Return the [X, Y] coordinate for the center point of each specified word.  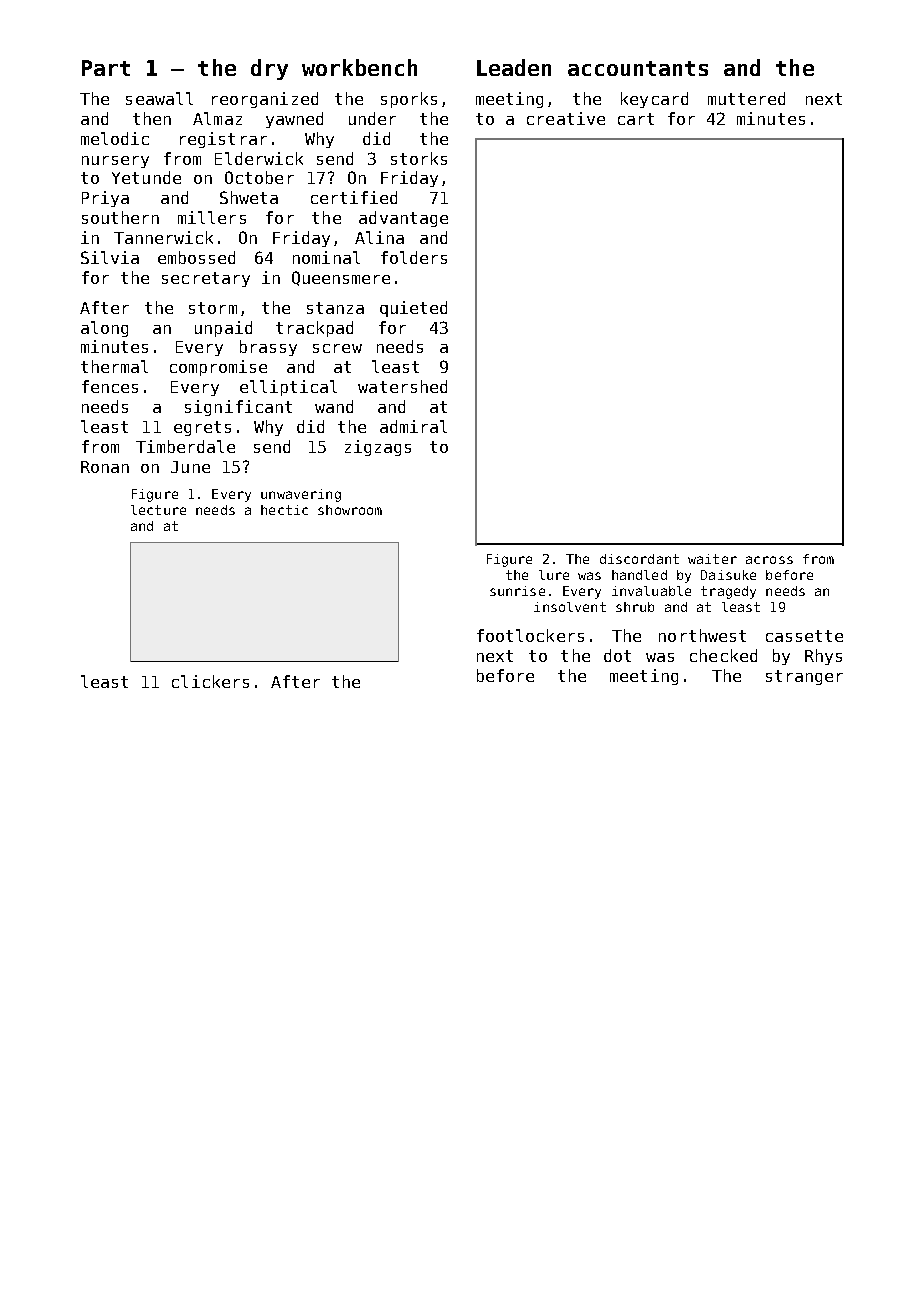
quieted [413, 309]
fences [110, 386]
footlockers [530, 635]
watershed [402, 386]
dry [269, 69]
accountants [638, 68]
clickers [210, 681]
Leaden [514, 67]
